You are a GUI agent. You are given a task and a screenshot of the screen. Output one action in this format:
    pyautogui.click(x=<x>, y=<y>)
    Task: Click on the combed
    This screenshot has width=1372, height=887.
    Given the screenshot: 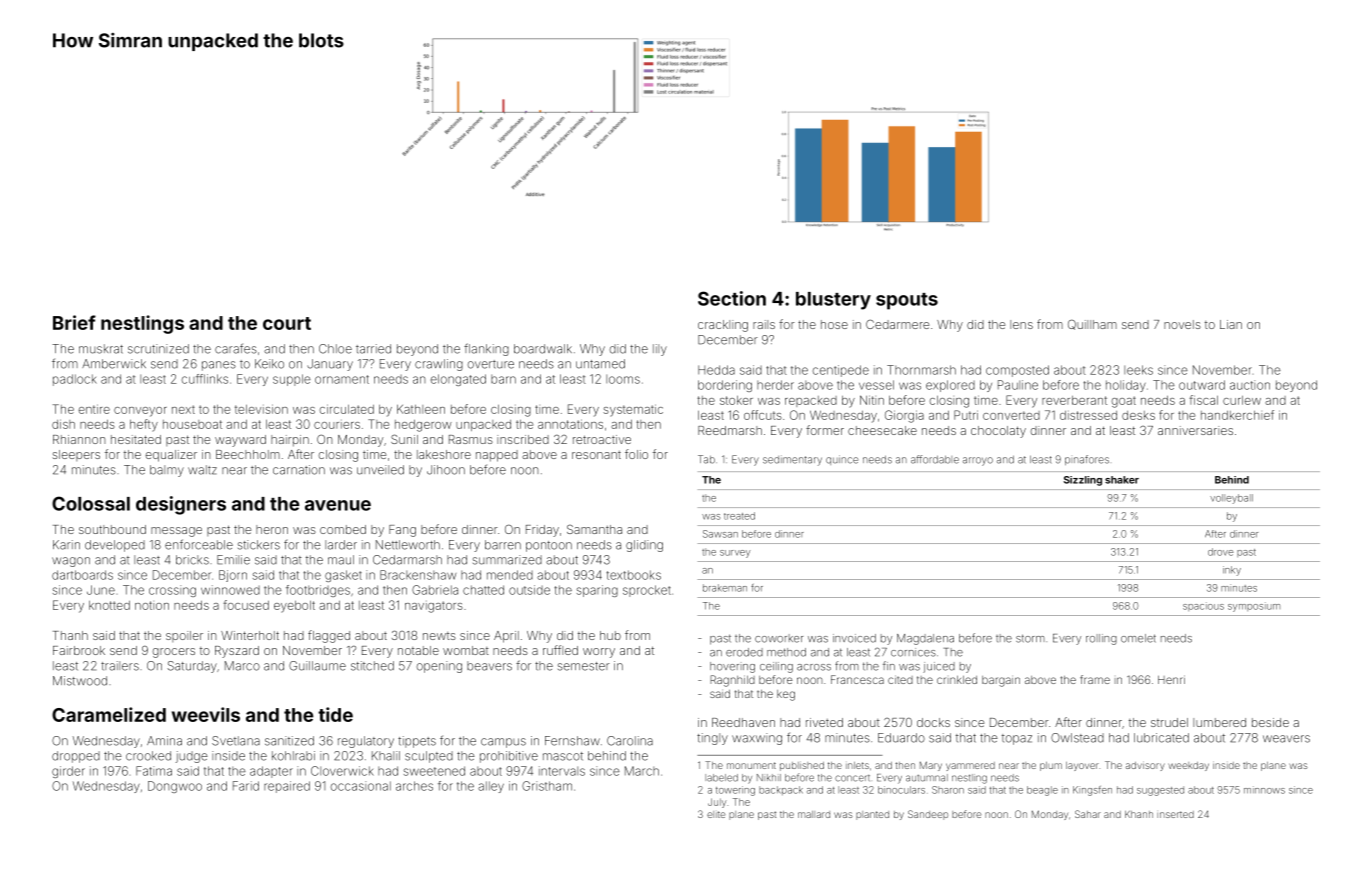 What is the action you would take?
    pyautogui.click(x=343, y=529)
